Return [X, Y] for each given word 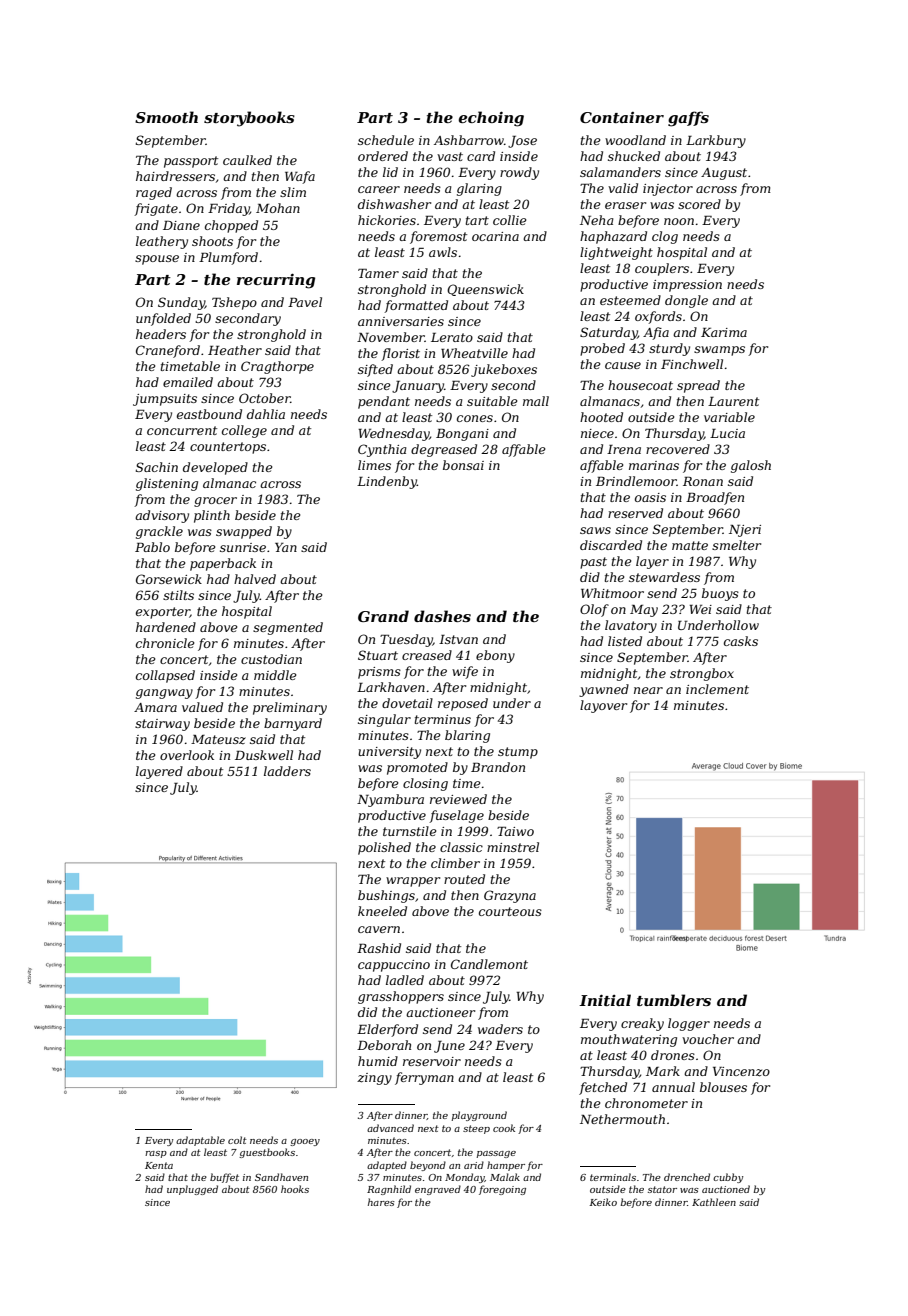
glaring [479, 189]
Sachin [157, 467]
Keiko [603, 1202]
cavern [379, 929]
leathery [162, 242]
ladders [287, 771]
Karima [724, 332]
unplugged [192, 1190]
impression [687, 286]
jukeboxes [504, 370]
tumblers [674, 1000]
